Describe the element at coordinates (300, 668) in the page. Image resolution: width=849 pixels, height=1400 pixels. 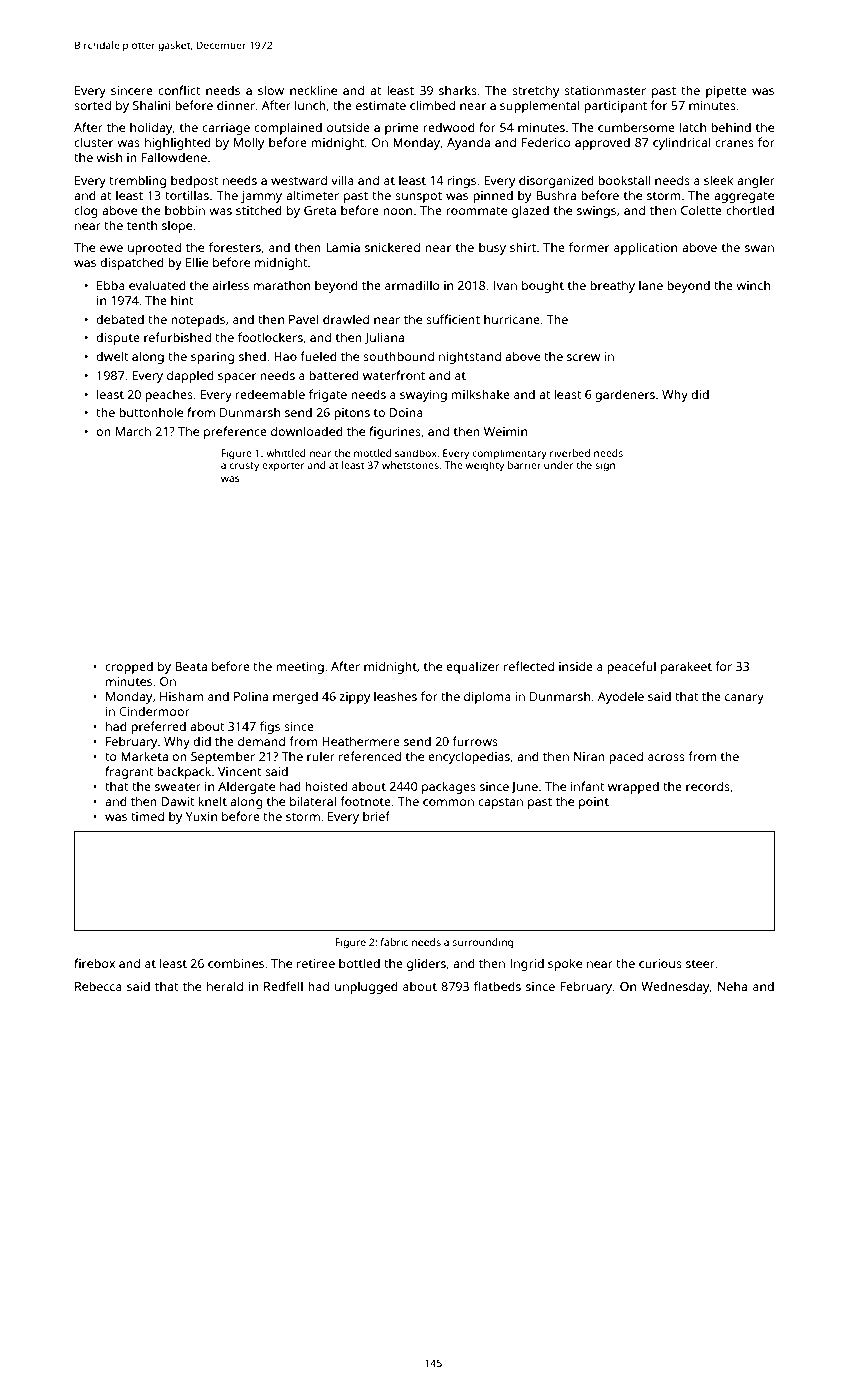
I see `meeting` at that location.
